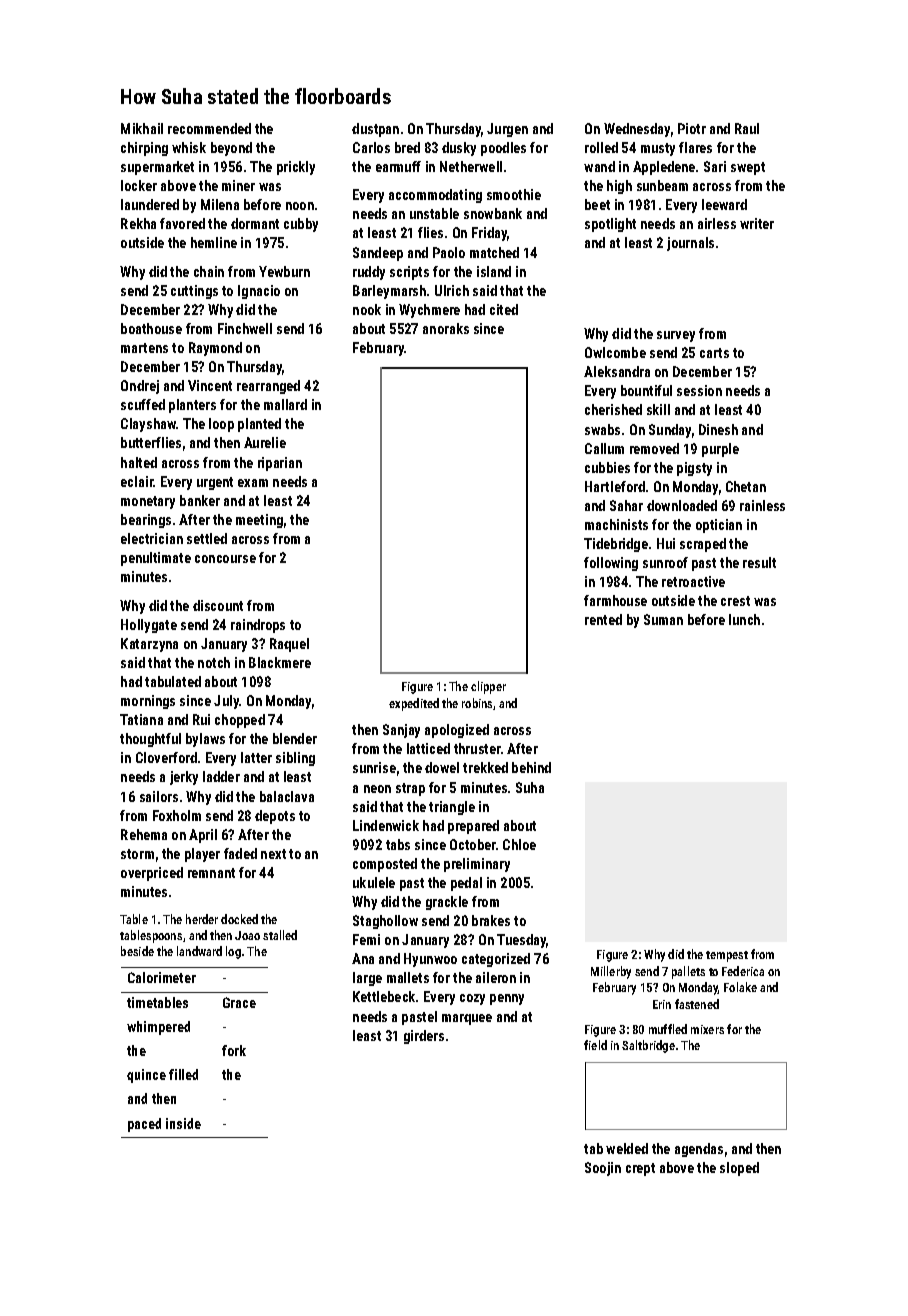 This screenshot has height=1316, width=908. Describe the element at coordinates (599, 166) in the screenshot. I see `wand` at that location.
